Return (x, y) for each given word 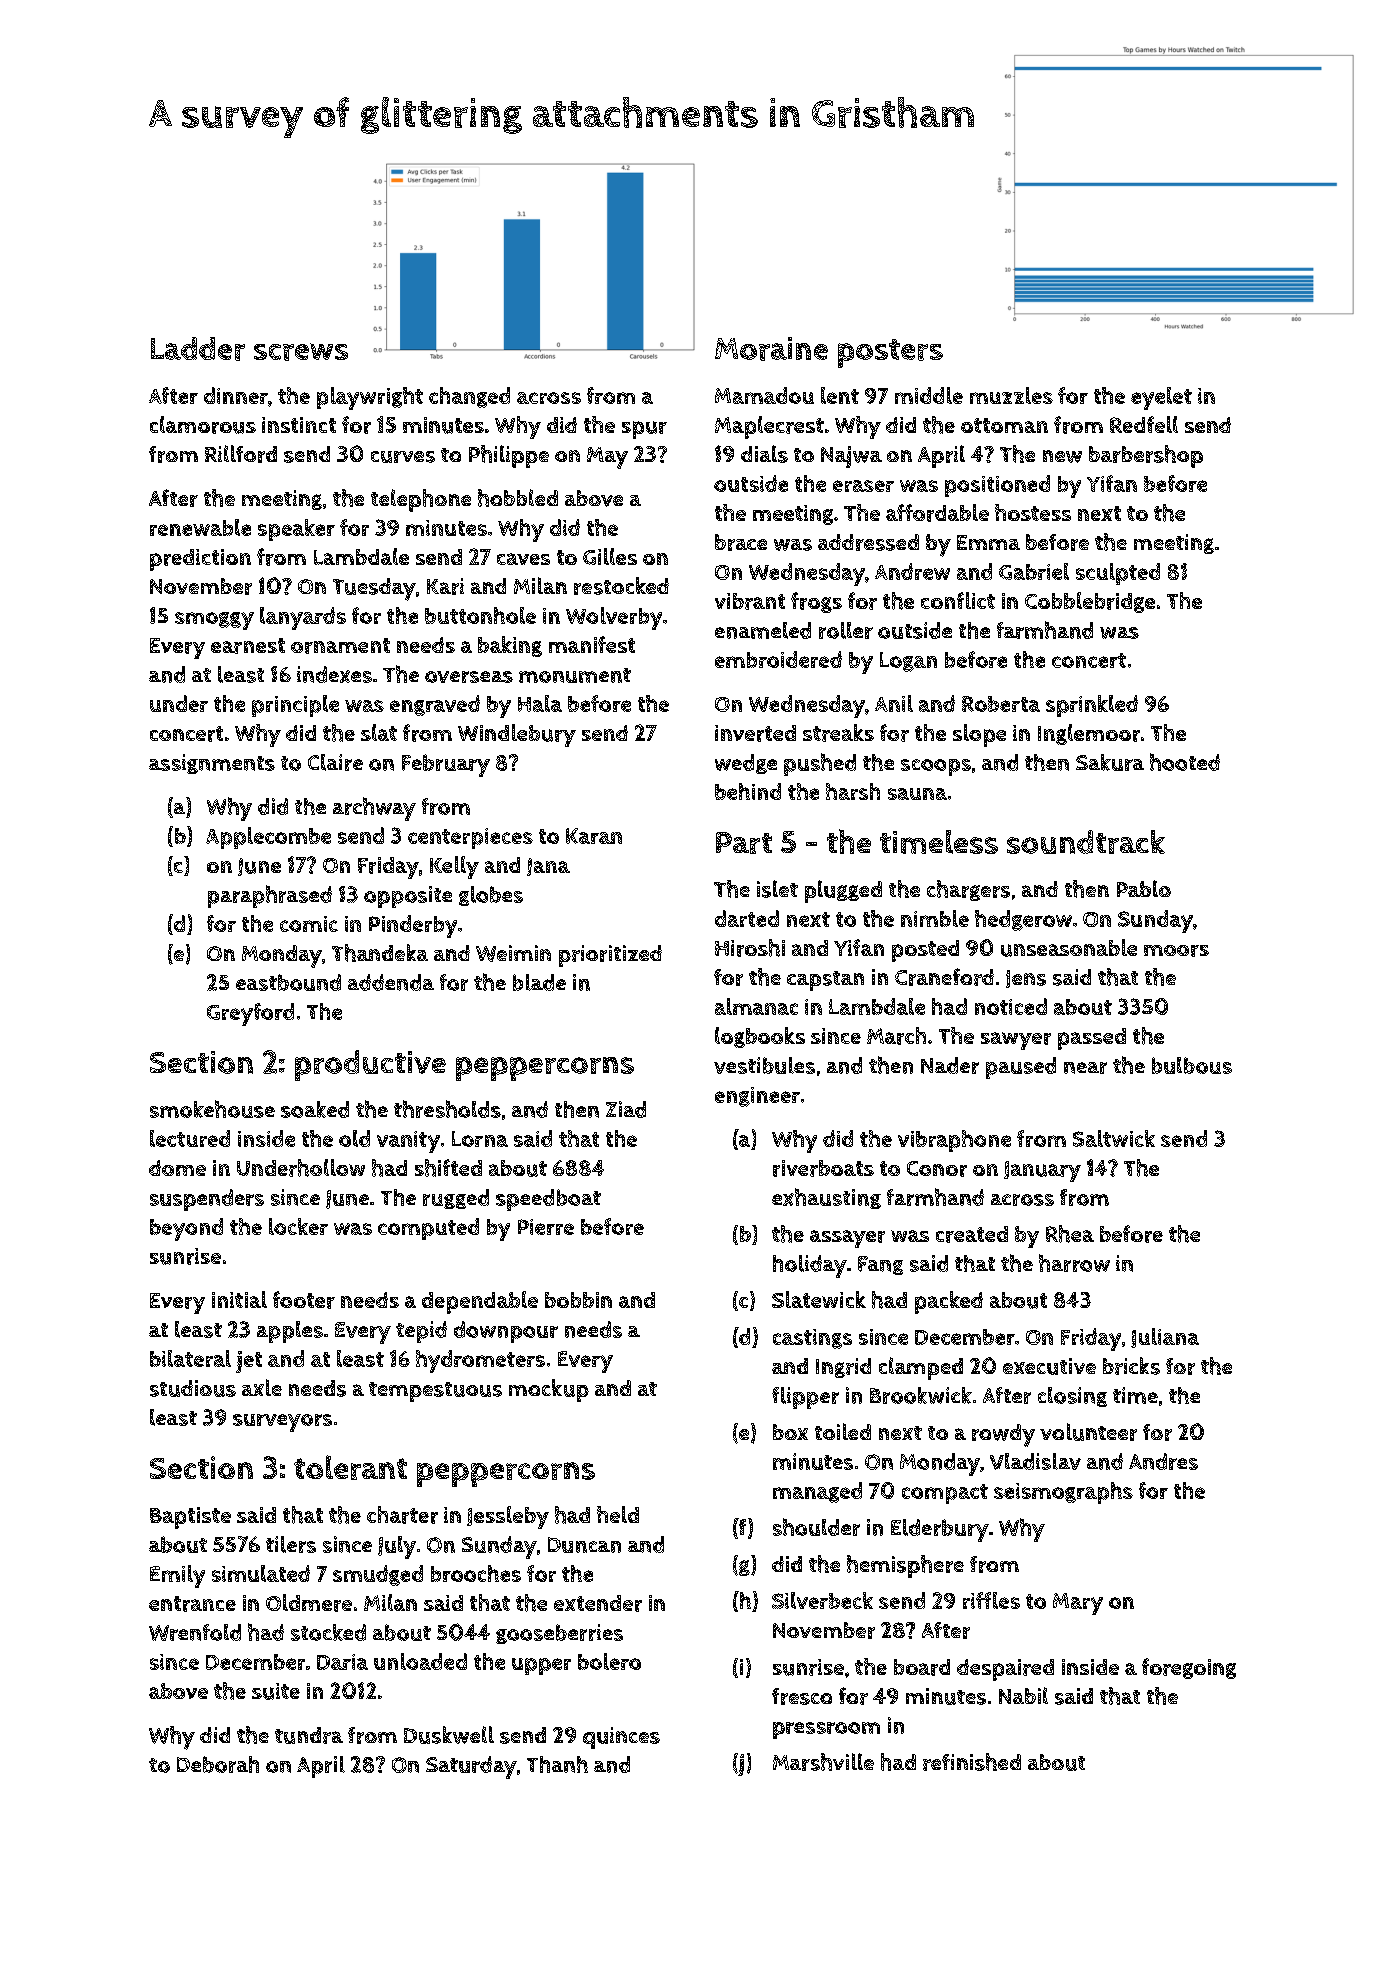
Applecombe (268, 838)
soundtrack (1086, 842)
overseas (469, 677)
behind (748, 791)
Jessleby (508, 1517)
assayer (847, 1239)
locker (298, 1226)
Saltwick (1114, 1138)
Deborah (218, 1764)
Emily (177, 1576)
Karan (594, 836)
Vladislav (1035, 1461)
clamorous (203, 425)
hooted (1185, 762)
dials (764, 454)
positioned (997, 486)
